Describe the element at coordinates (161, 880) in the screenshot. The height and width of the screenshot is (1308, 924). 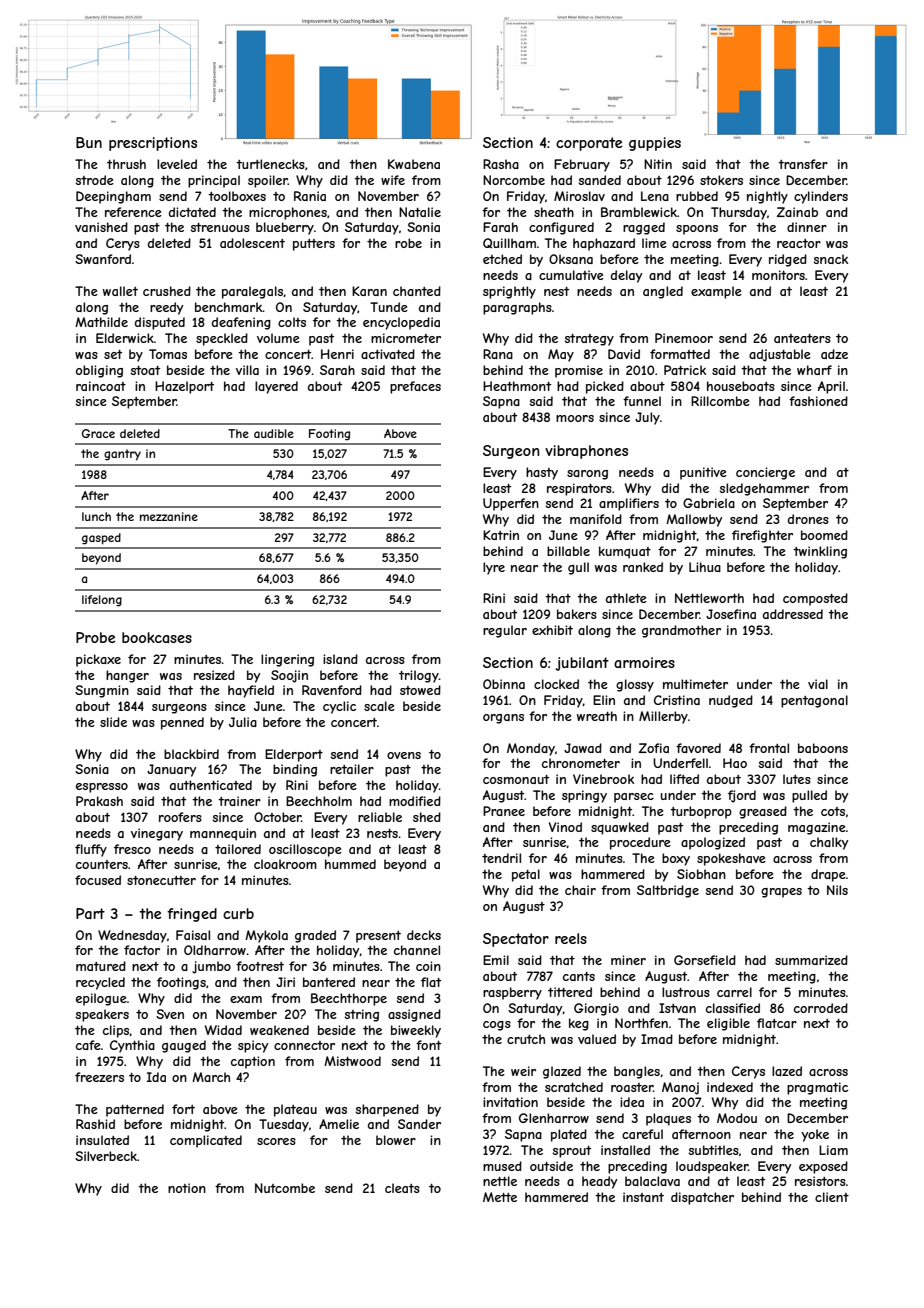
I see `stonecutter` at that location.
